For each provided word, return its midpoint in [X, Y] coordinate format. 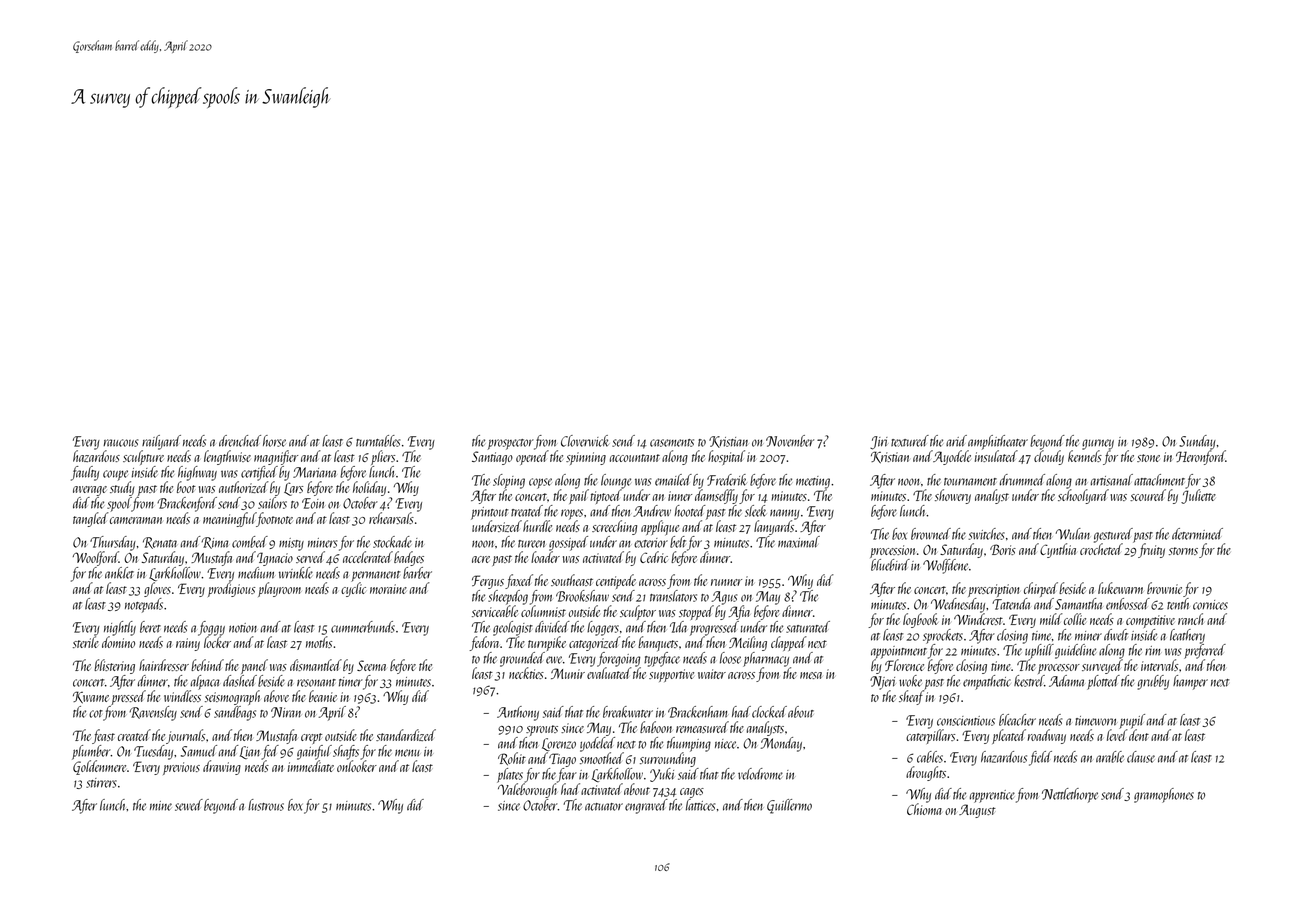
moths [319, 642]
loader [545, 557]
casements [672, 443]
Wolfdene [945, 566]
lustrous [266, 805]
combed [250, 542]
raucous [120, 443]
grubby [1153, 682]
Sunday [1197, 442]
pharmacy [766, 659]
